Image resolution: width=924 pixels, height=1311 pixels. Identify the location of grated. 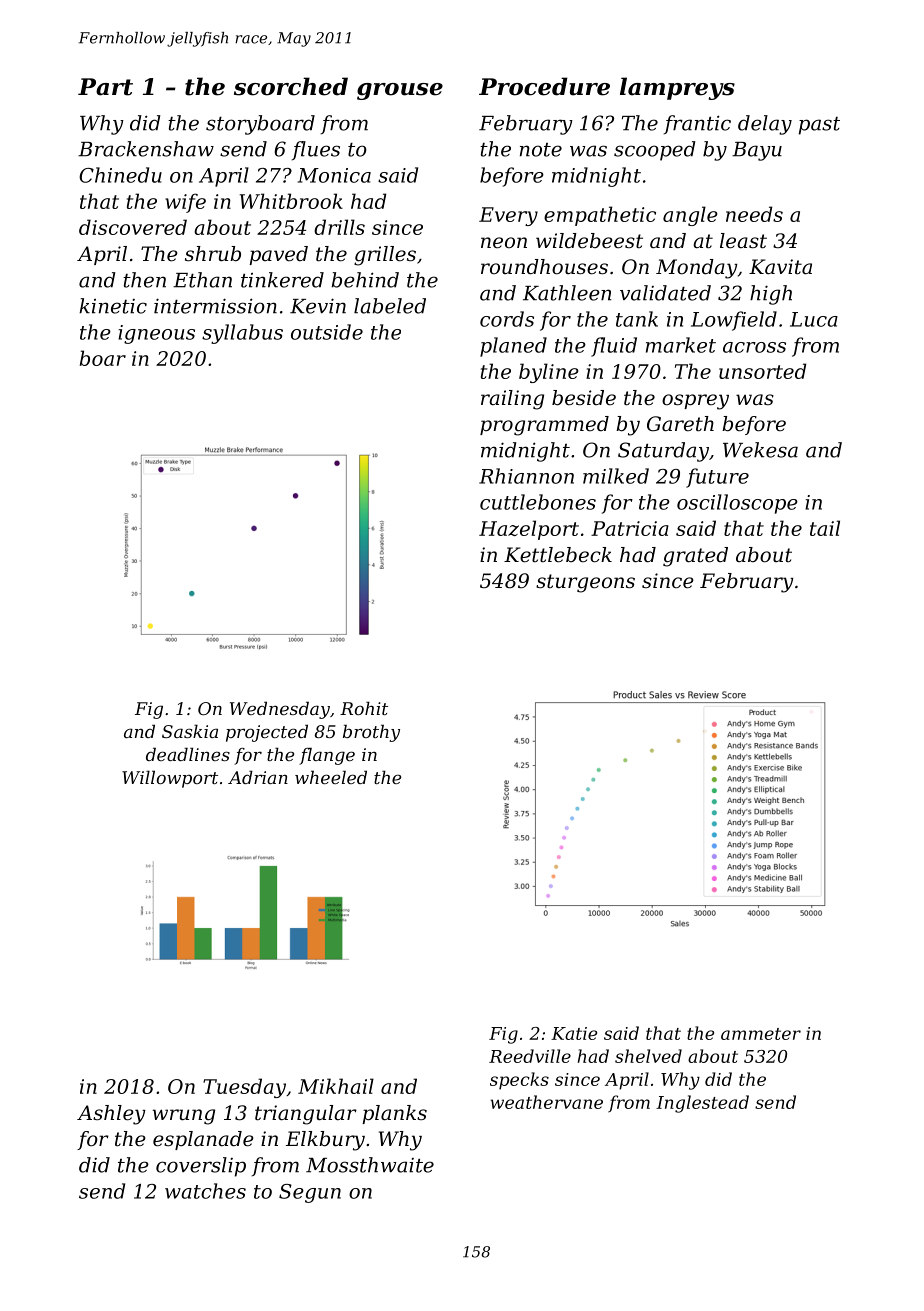
(695, 557).
